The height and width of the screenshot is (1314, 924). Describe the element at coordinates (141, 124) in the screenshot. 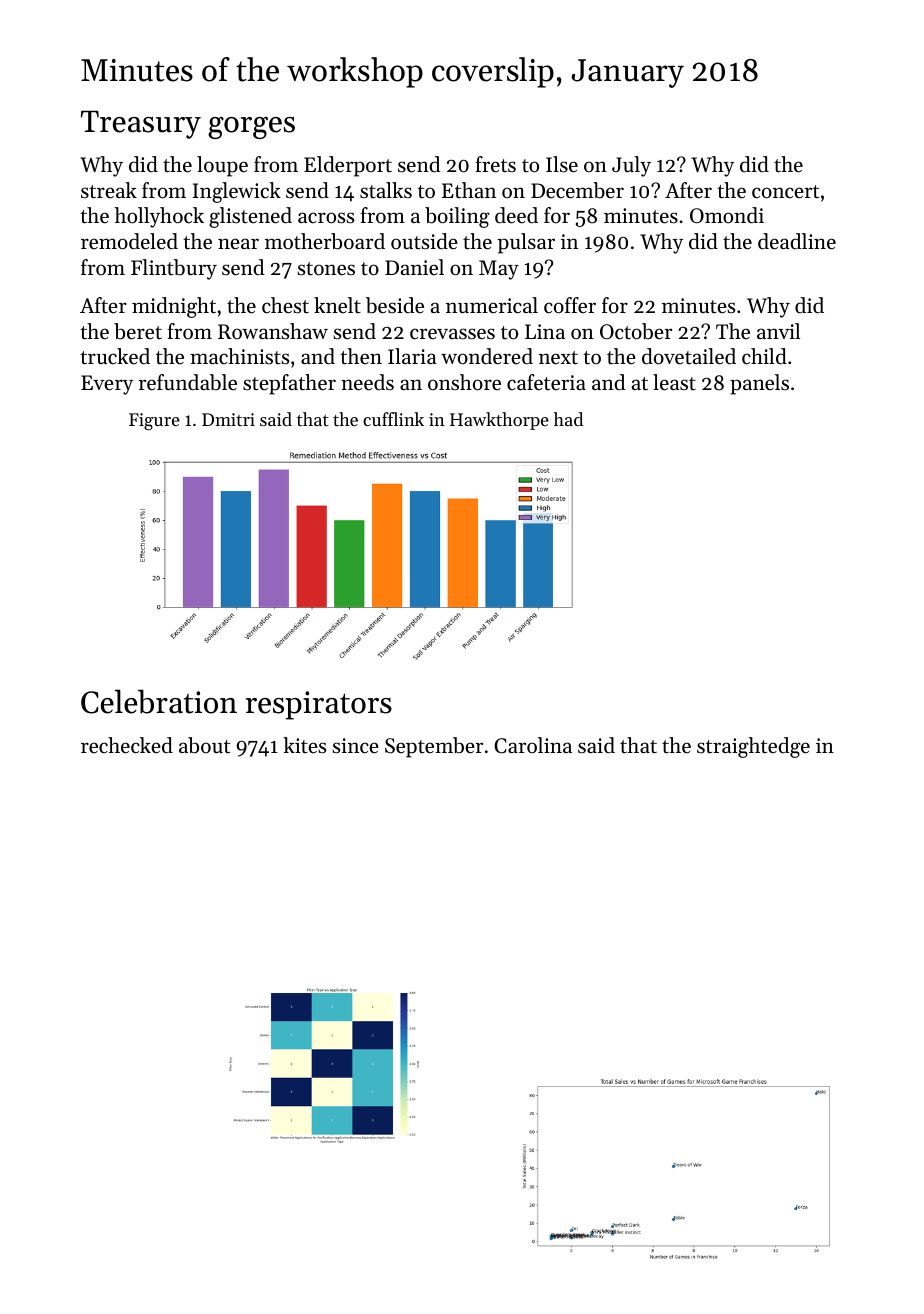

I see `Treasury` at that location.
